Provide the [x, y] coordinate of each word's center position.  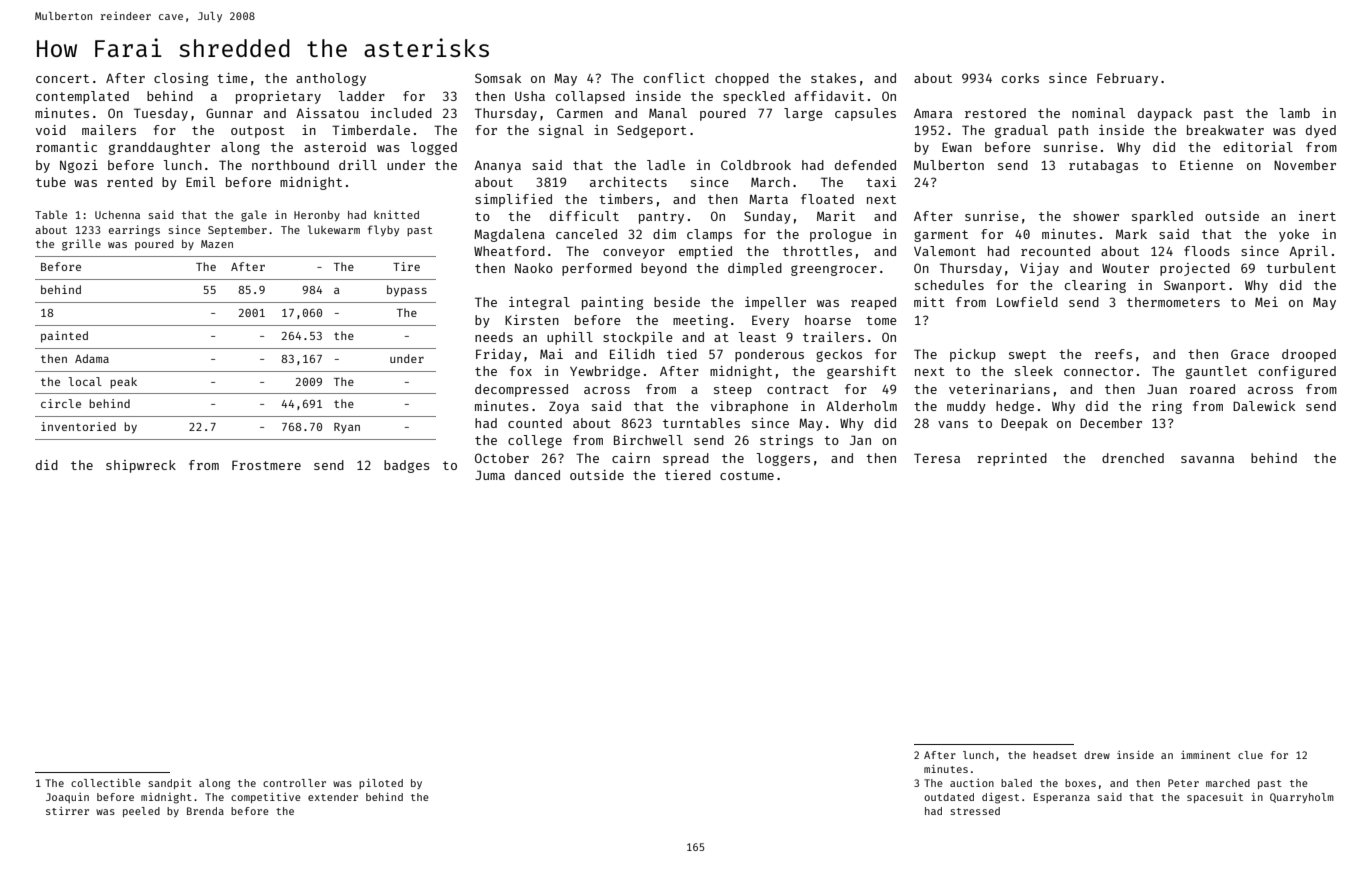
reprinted [1012, 459]
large [803, 114]
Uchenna [117, 215]
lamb [1294, 113]
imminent [1206, 755]
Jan [860, 440]
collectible [106, 783]
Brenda [205, 811]
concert [62, 78]
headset [1055, 755]
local [85, 381]
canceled [586, 234]
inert [1317, 216]
